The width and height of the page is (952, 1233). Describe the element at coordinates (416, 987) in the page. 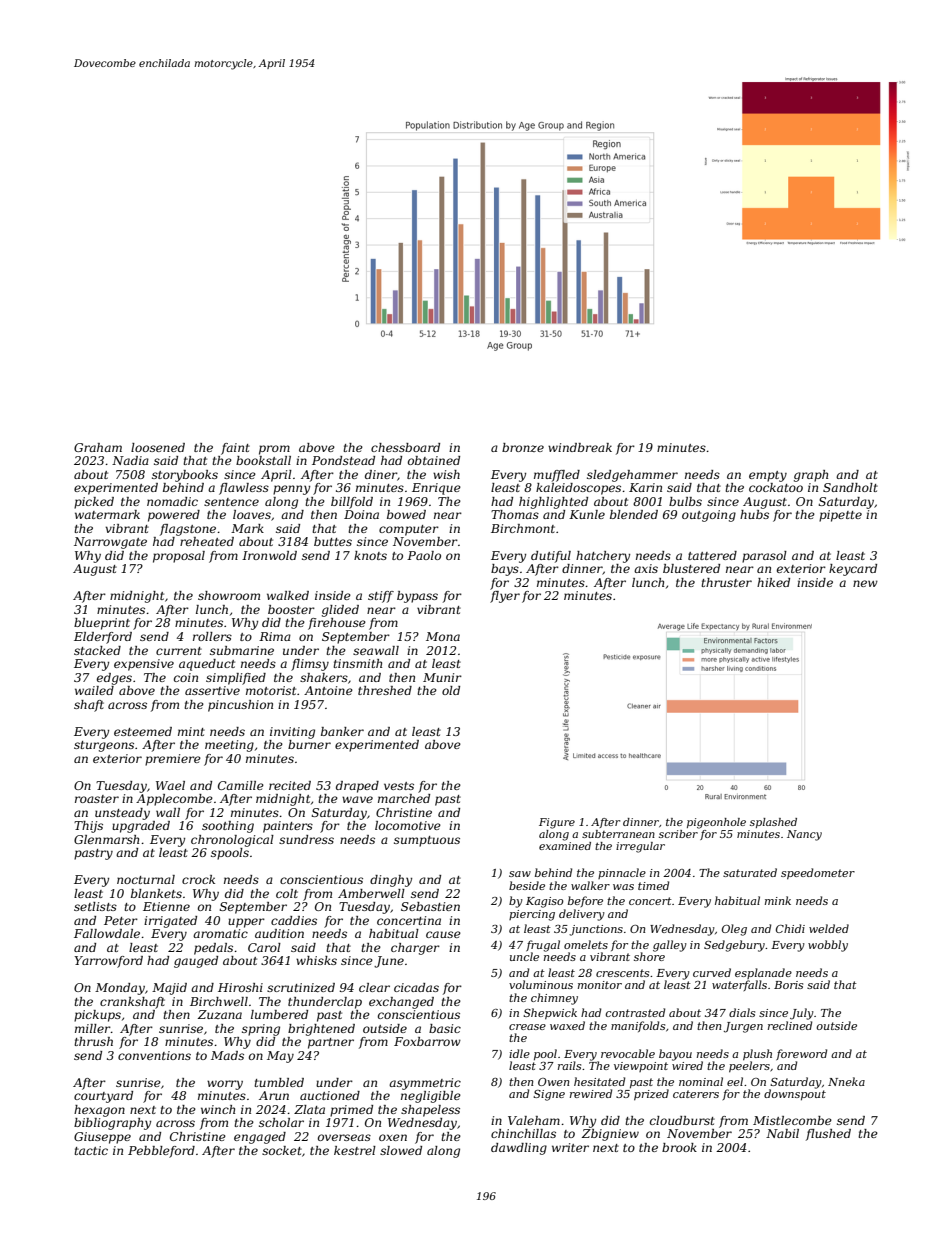

I see `cicadas` at that location.
